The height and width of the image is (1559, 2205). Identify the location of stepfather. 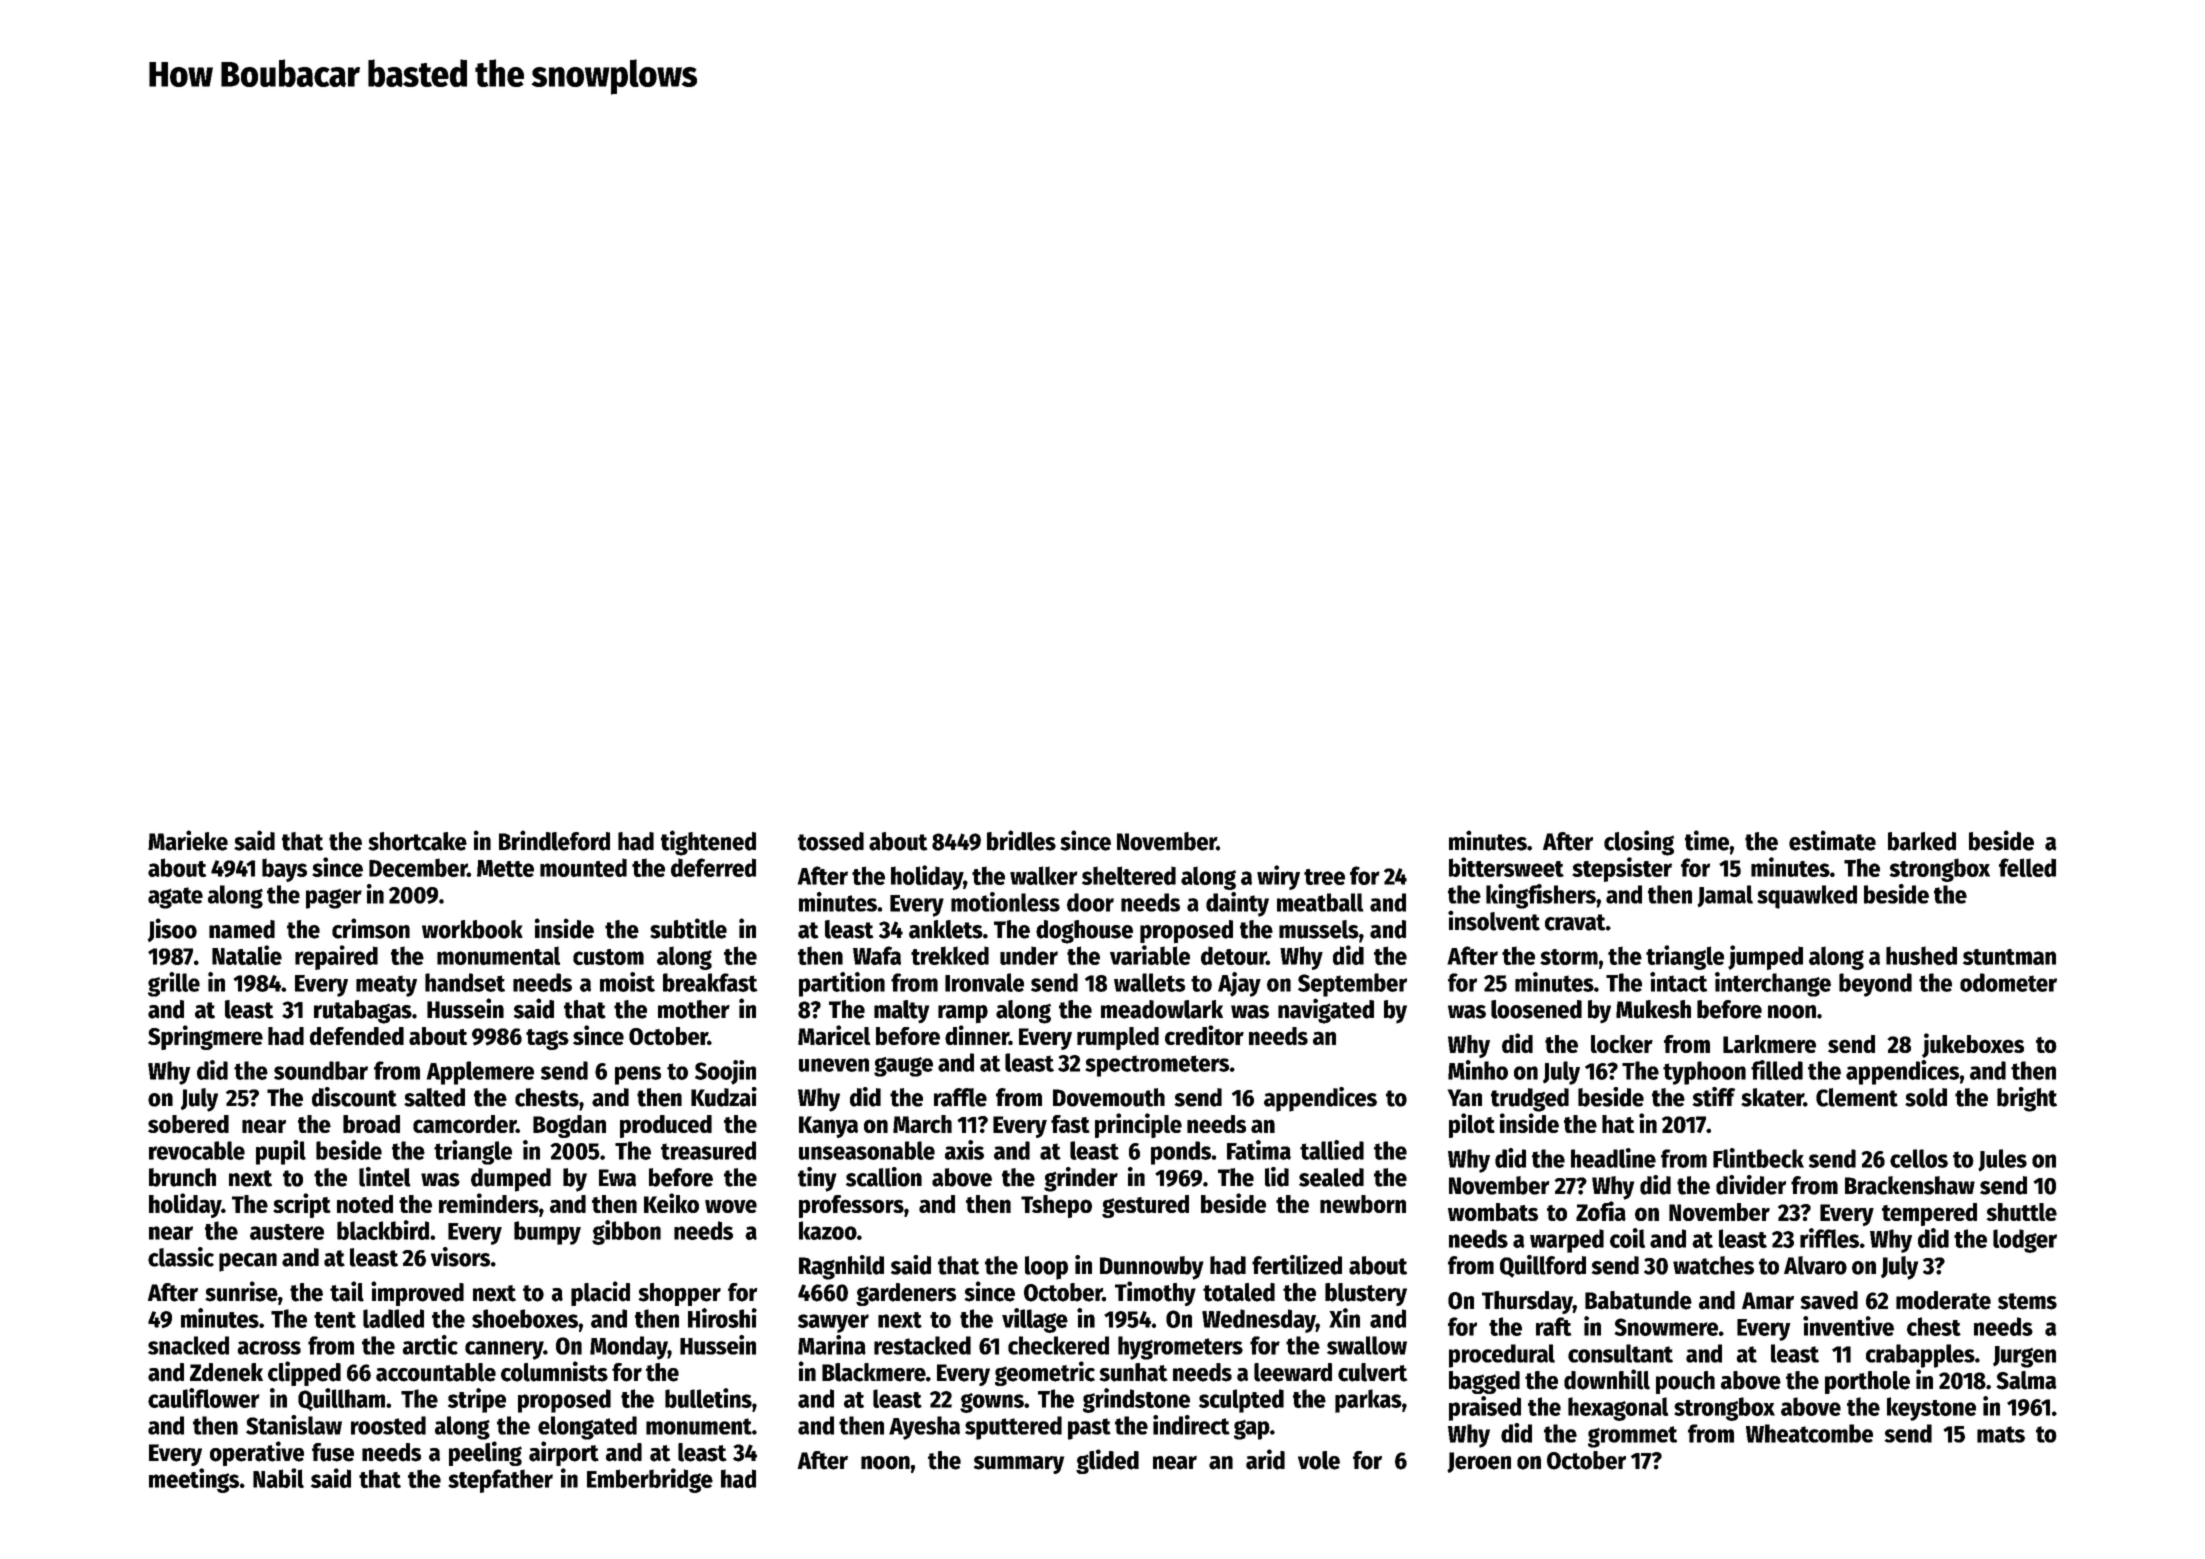
(500, 1481).
